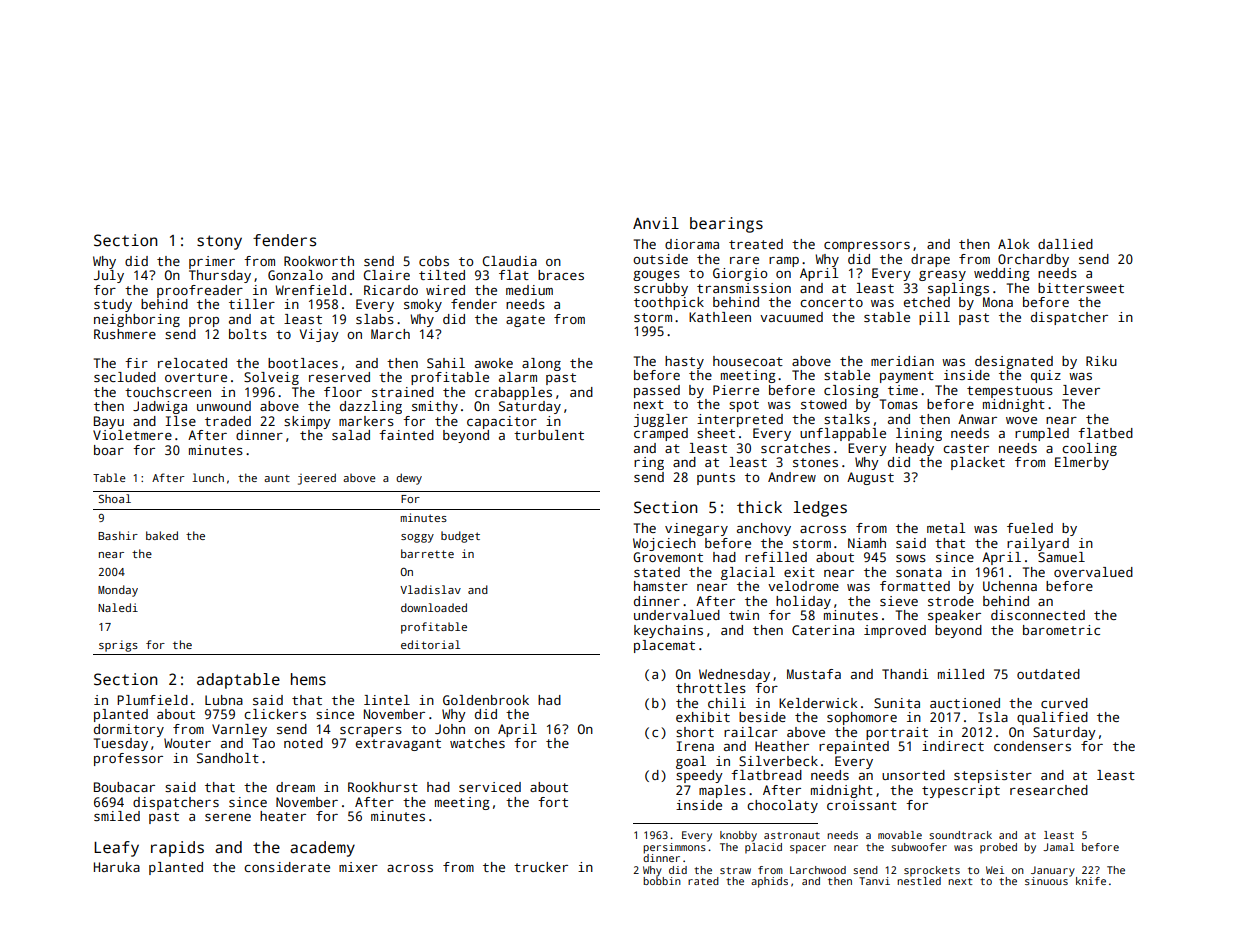 The image size is (1233, 952). Describe the element at coordinates (117, 867) in the document. I see `Haruka` at that location.
